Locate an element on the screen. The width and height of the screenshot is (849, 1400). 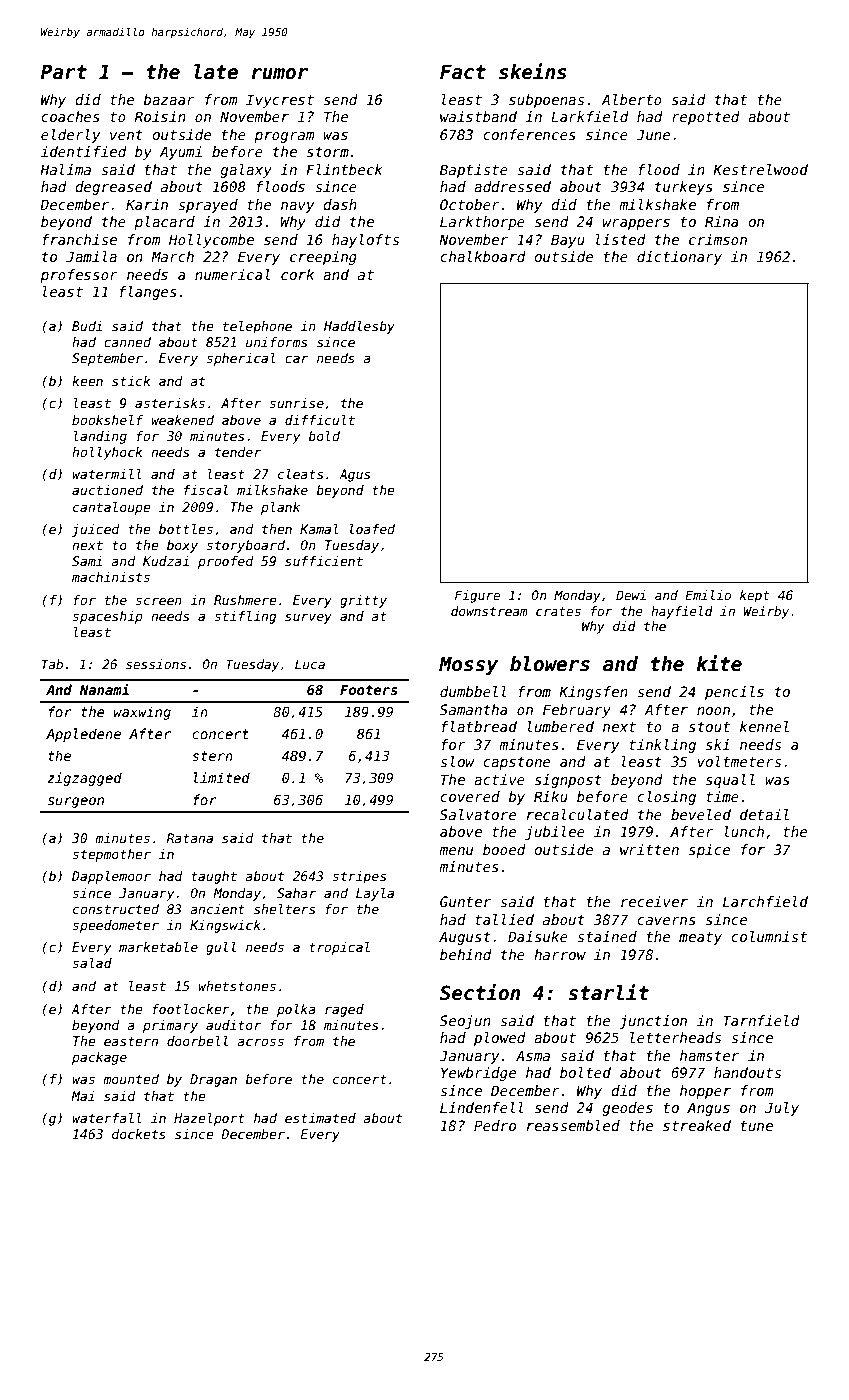
surgeon is located at coordinates (76, 802).
